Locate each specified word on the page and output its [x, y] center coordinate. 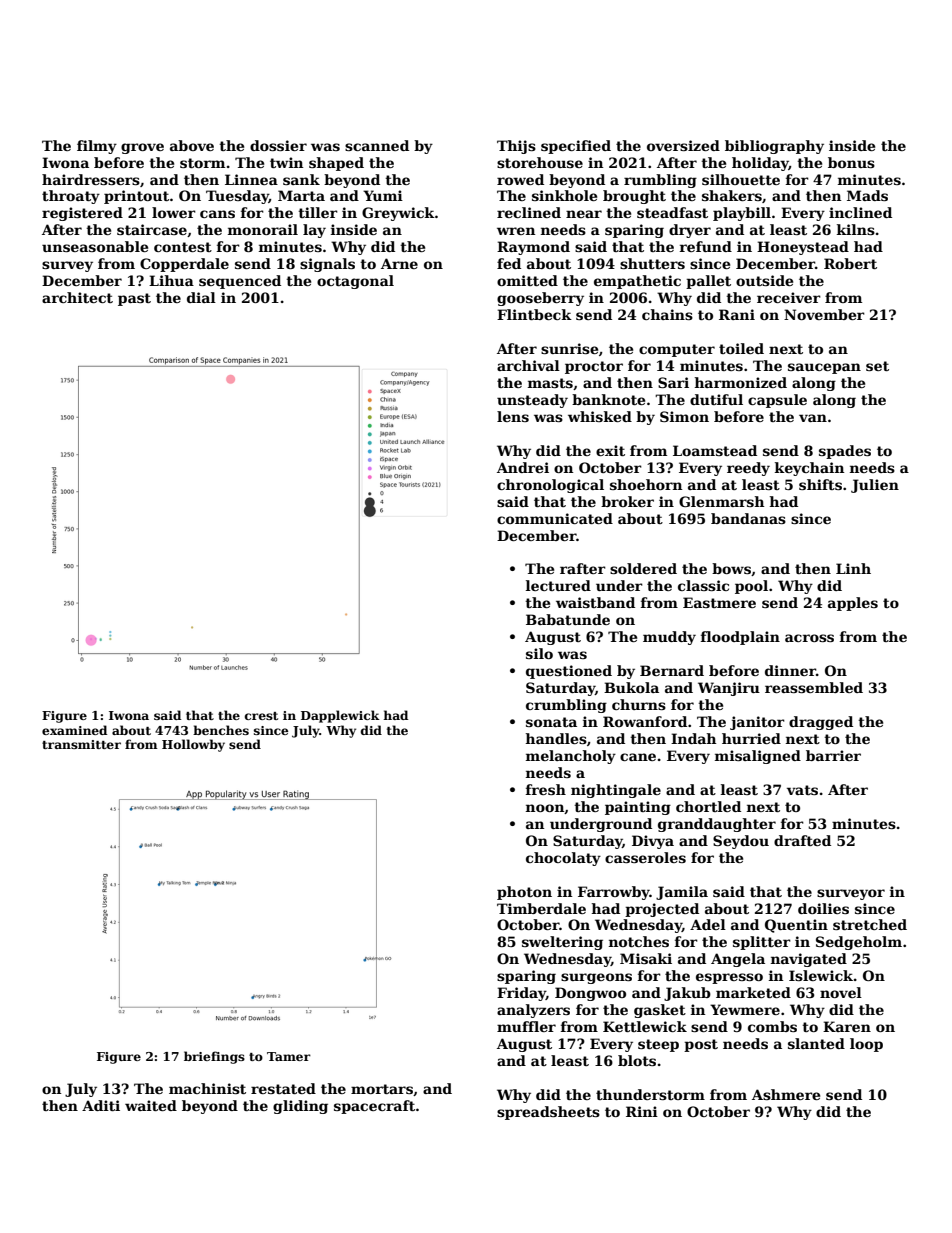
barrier [833, 755]
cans [217, 214]
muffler [526, 1026]
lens [513, 416]
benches [221, 730]
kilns [856, 229]
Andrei [523, 467]
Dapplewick [340, 716]
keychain [809, 469]
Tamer [289, 1056]
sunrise [569, 348]
